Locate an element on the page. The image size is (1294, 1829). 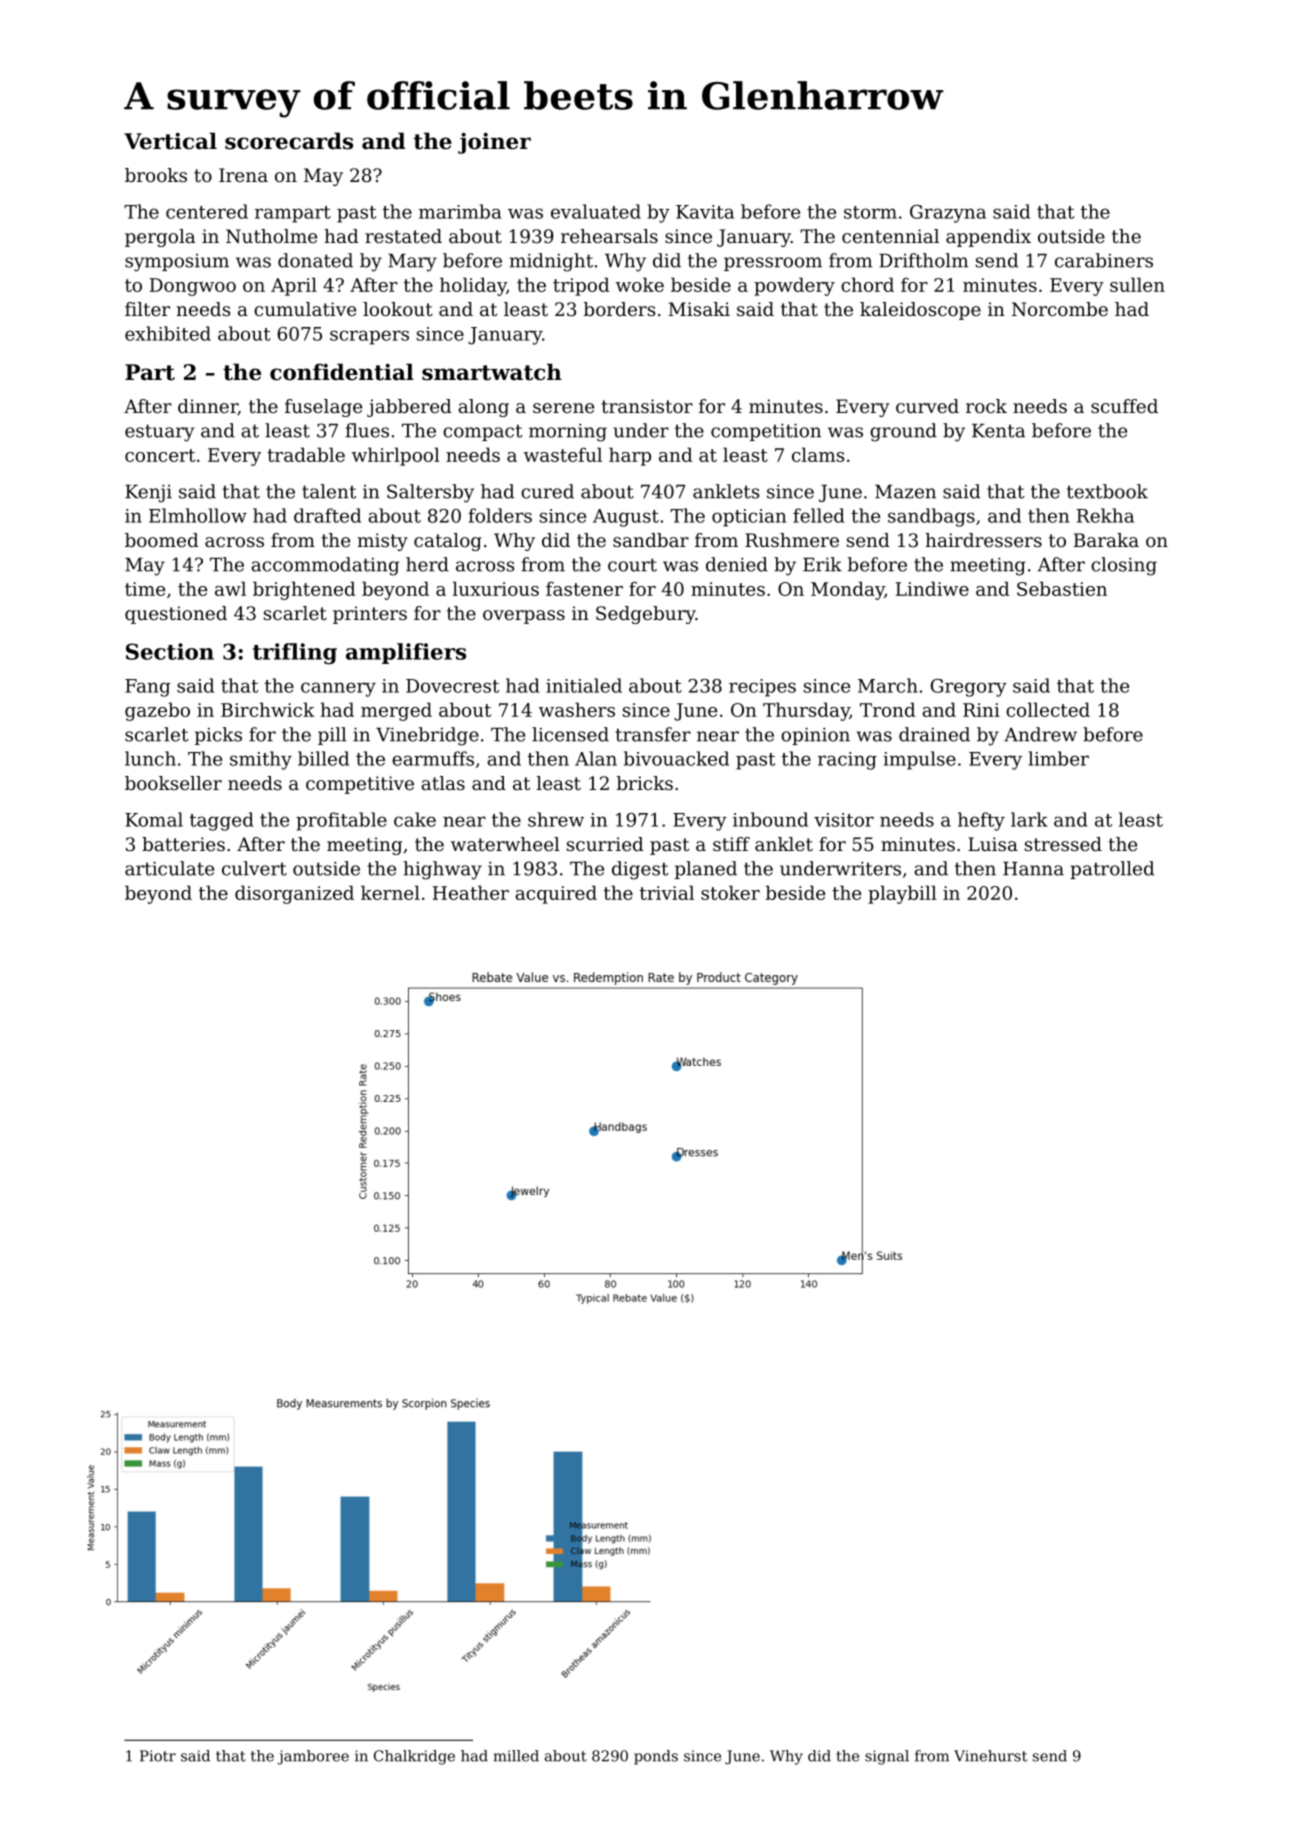
Vinehurst is located at coordinates (990, 1756).
